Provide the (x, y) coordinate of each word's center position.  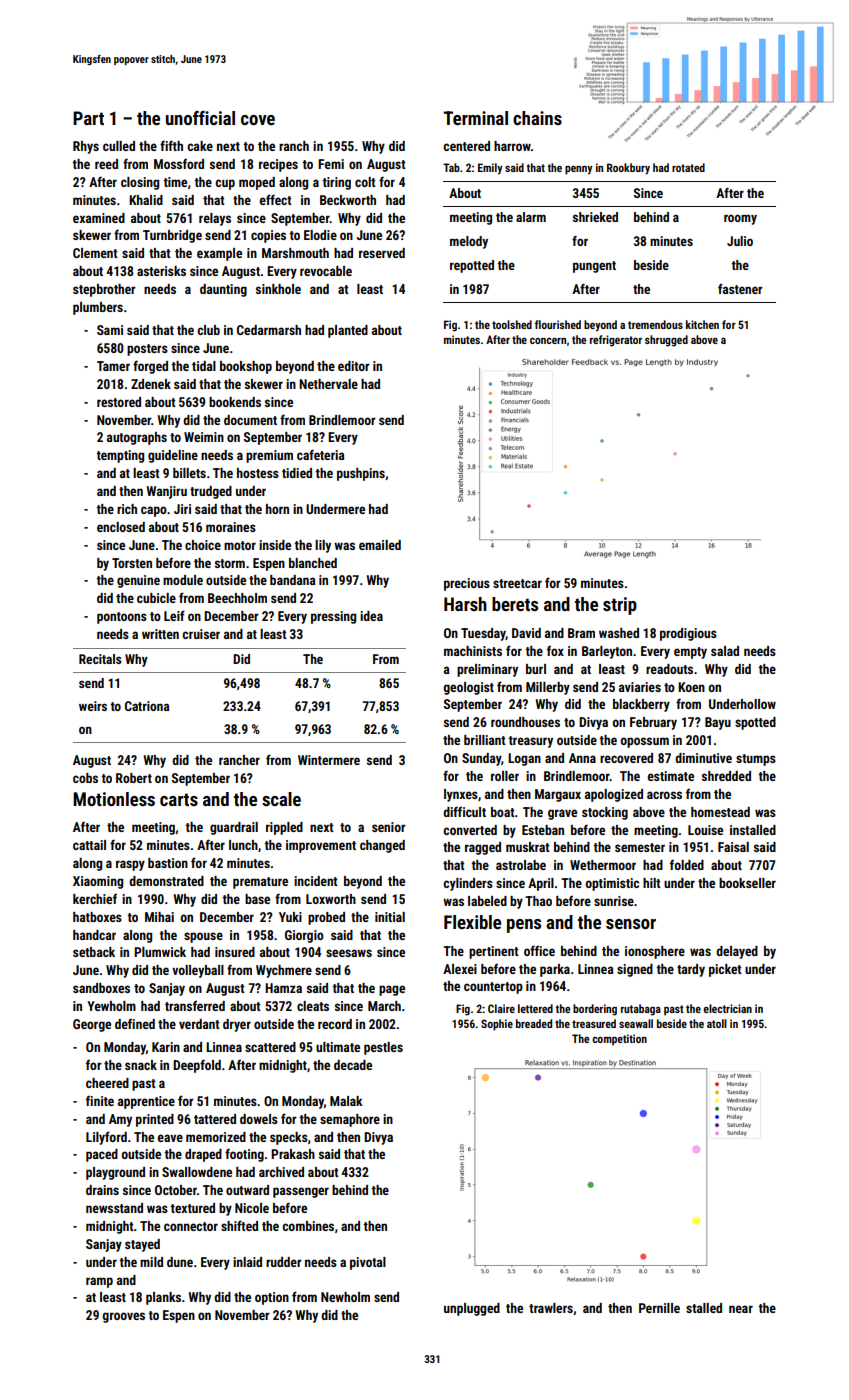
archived (281, 1172)
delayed (737, 952)
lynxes (461, 795)
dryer (237, 1025)
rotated (688, 167)
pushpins (361, 474)
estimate (671, 776)
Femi (331, 164)
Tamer (113, 366)
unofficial (200, 118)
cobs (85, 778)
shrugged (666, 341)
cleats (313, 1006)
